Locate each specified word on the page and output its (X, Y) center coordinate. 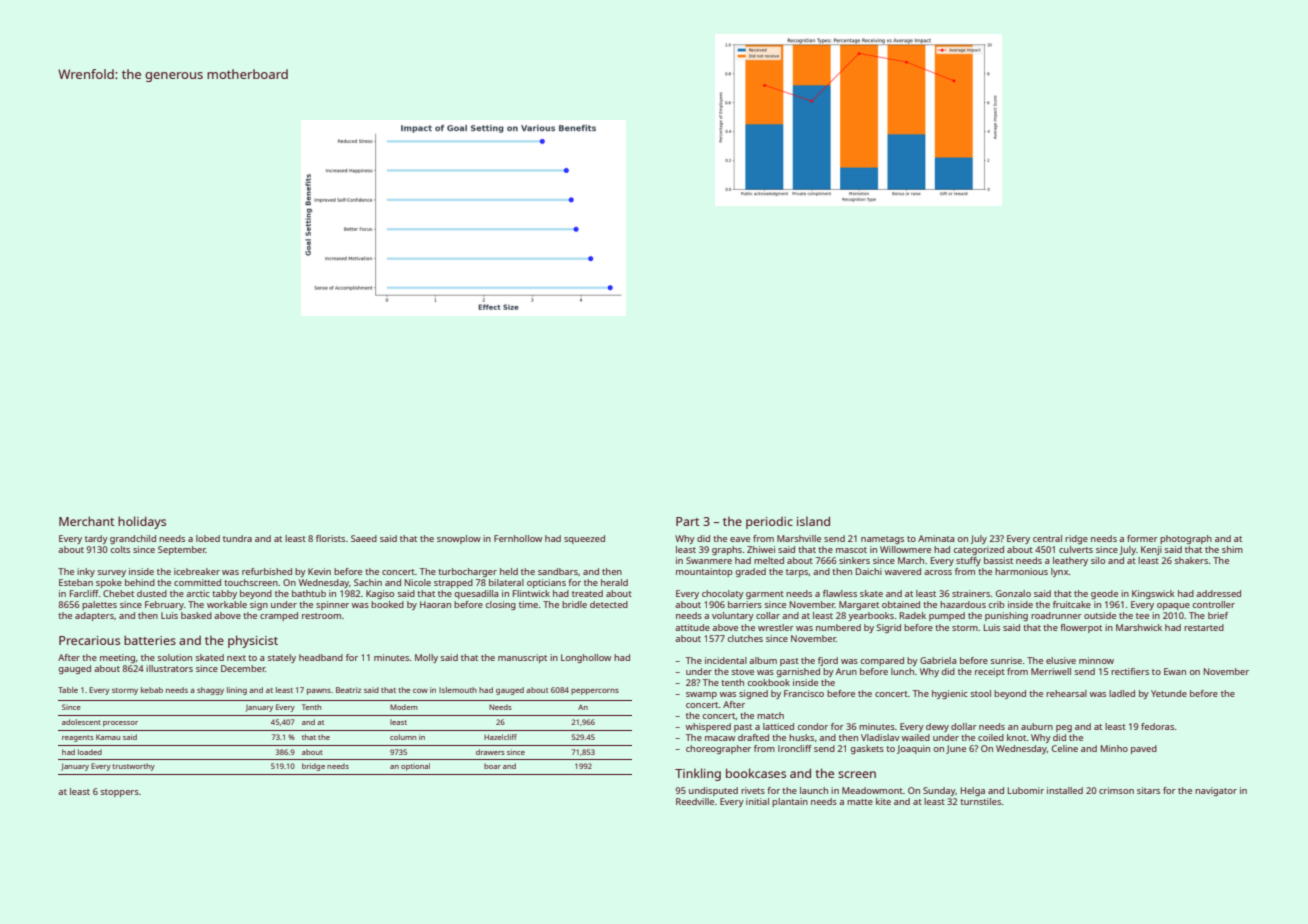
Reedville (695, 801)
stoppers (120, 793)
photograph (1186, 539)
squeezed (584, 539)
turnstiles (980, 801)
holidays (142, 522)
